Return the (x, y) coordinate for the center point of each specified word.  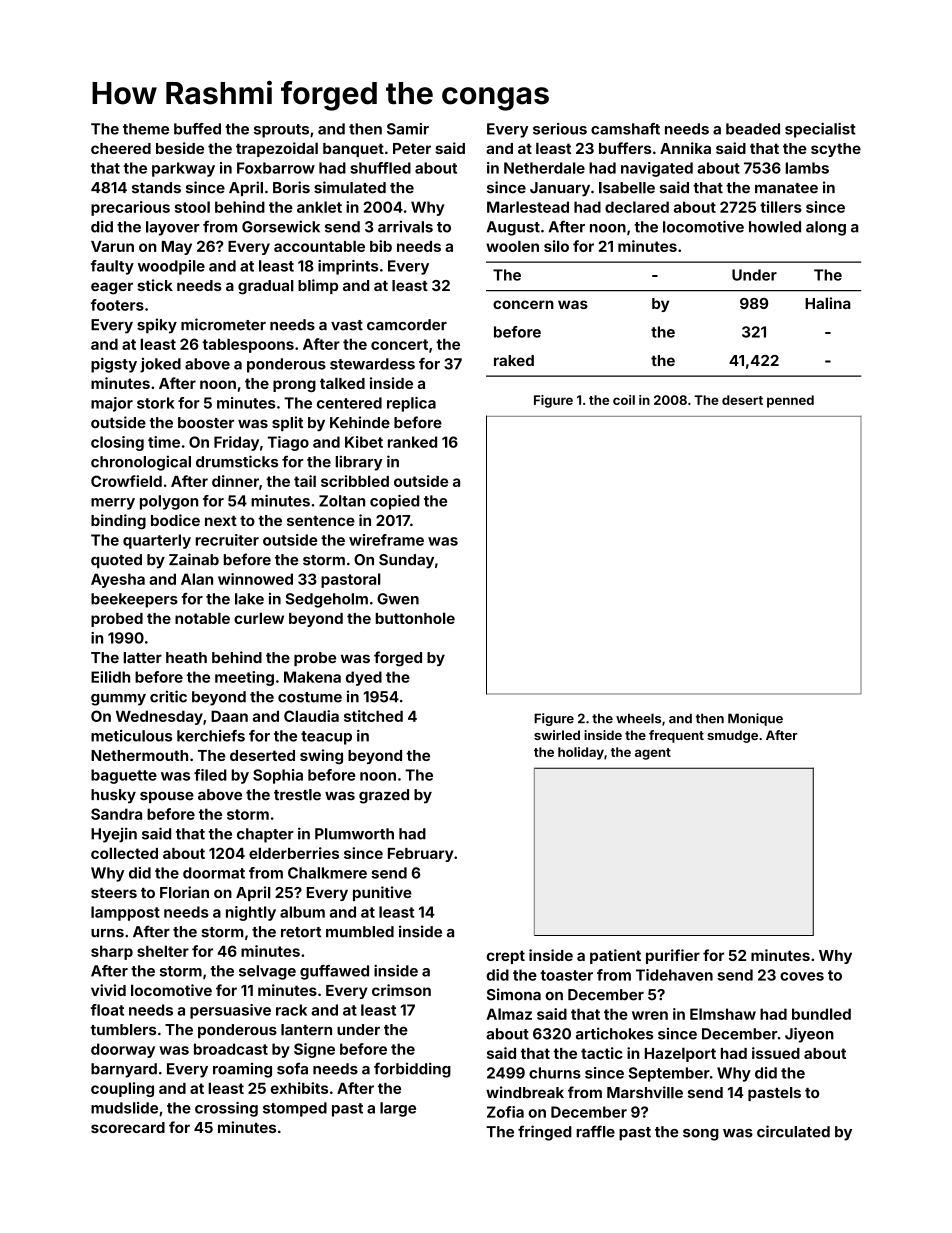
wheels (638, 718)
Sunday (406, 561)
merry (113, 504)
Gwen (398, 599)
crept (505, 957)
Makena (312, 677)
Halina (828, 303)
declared (637, 207)
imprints (348, 267)
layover (173, 228)
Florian (184, 892)
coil (624, 400)
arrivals (405, 227)
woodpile (171, 267)
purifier (673, 956)
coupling (122, 1089)
